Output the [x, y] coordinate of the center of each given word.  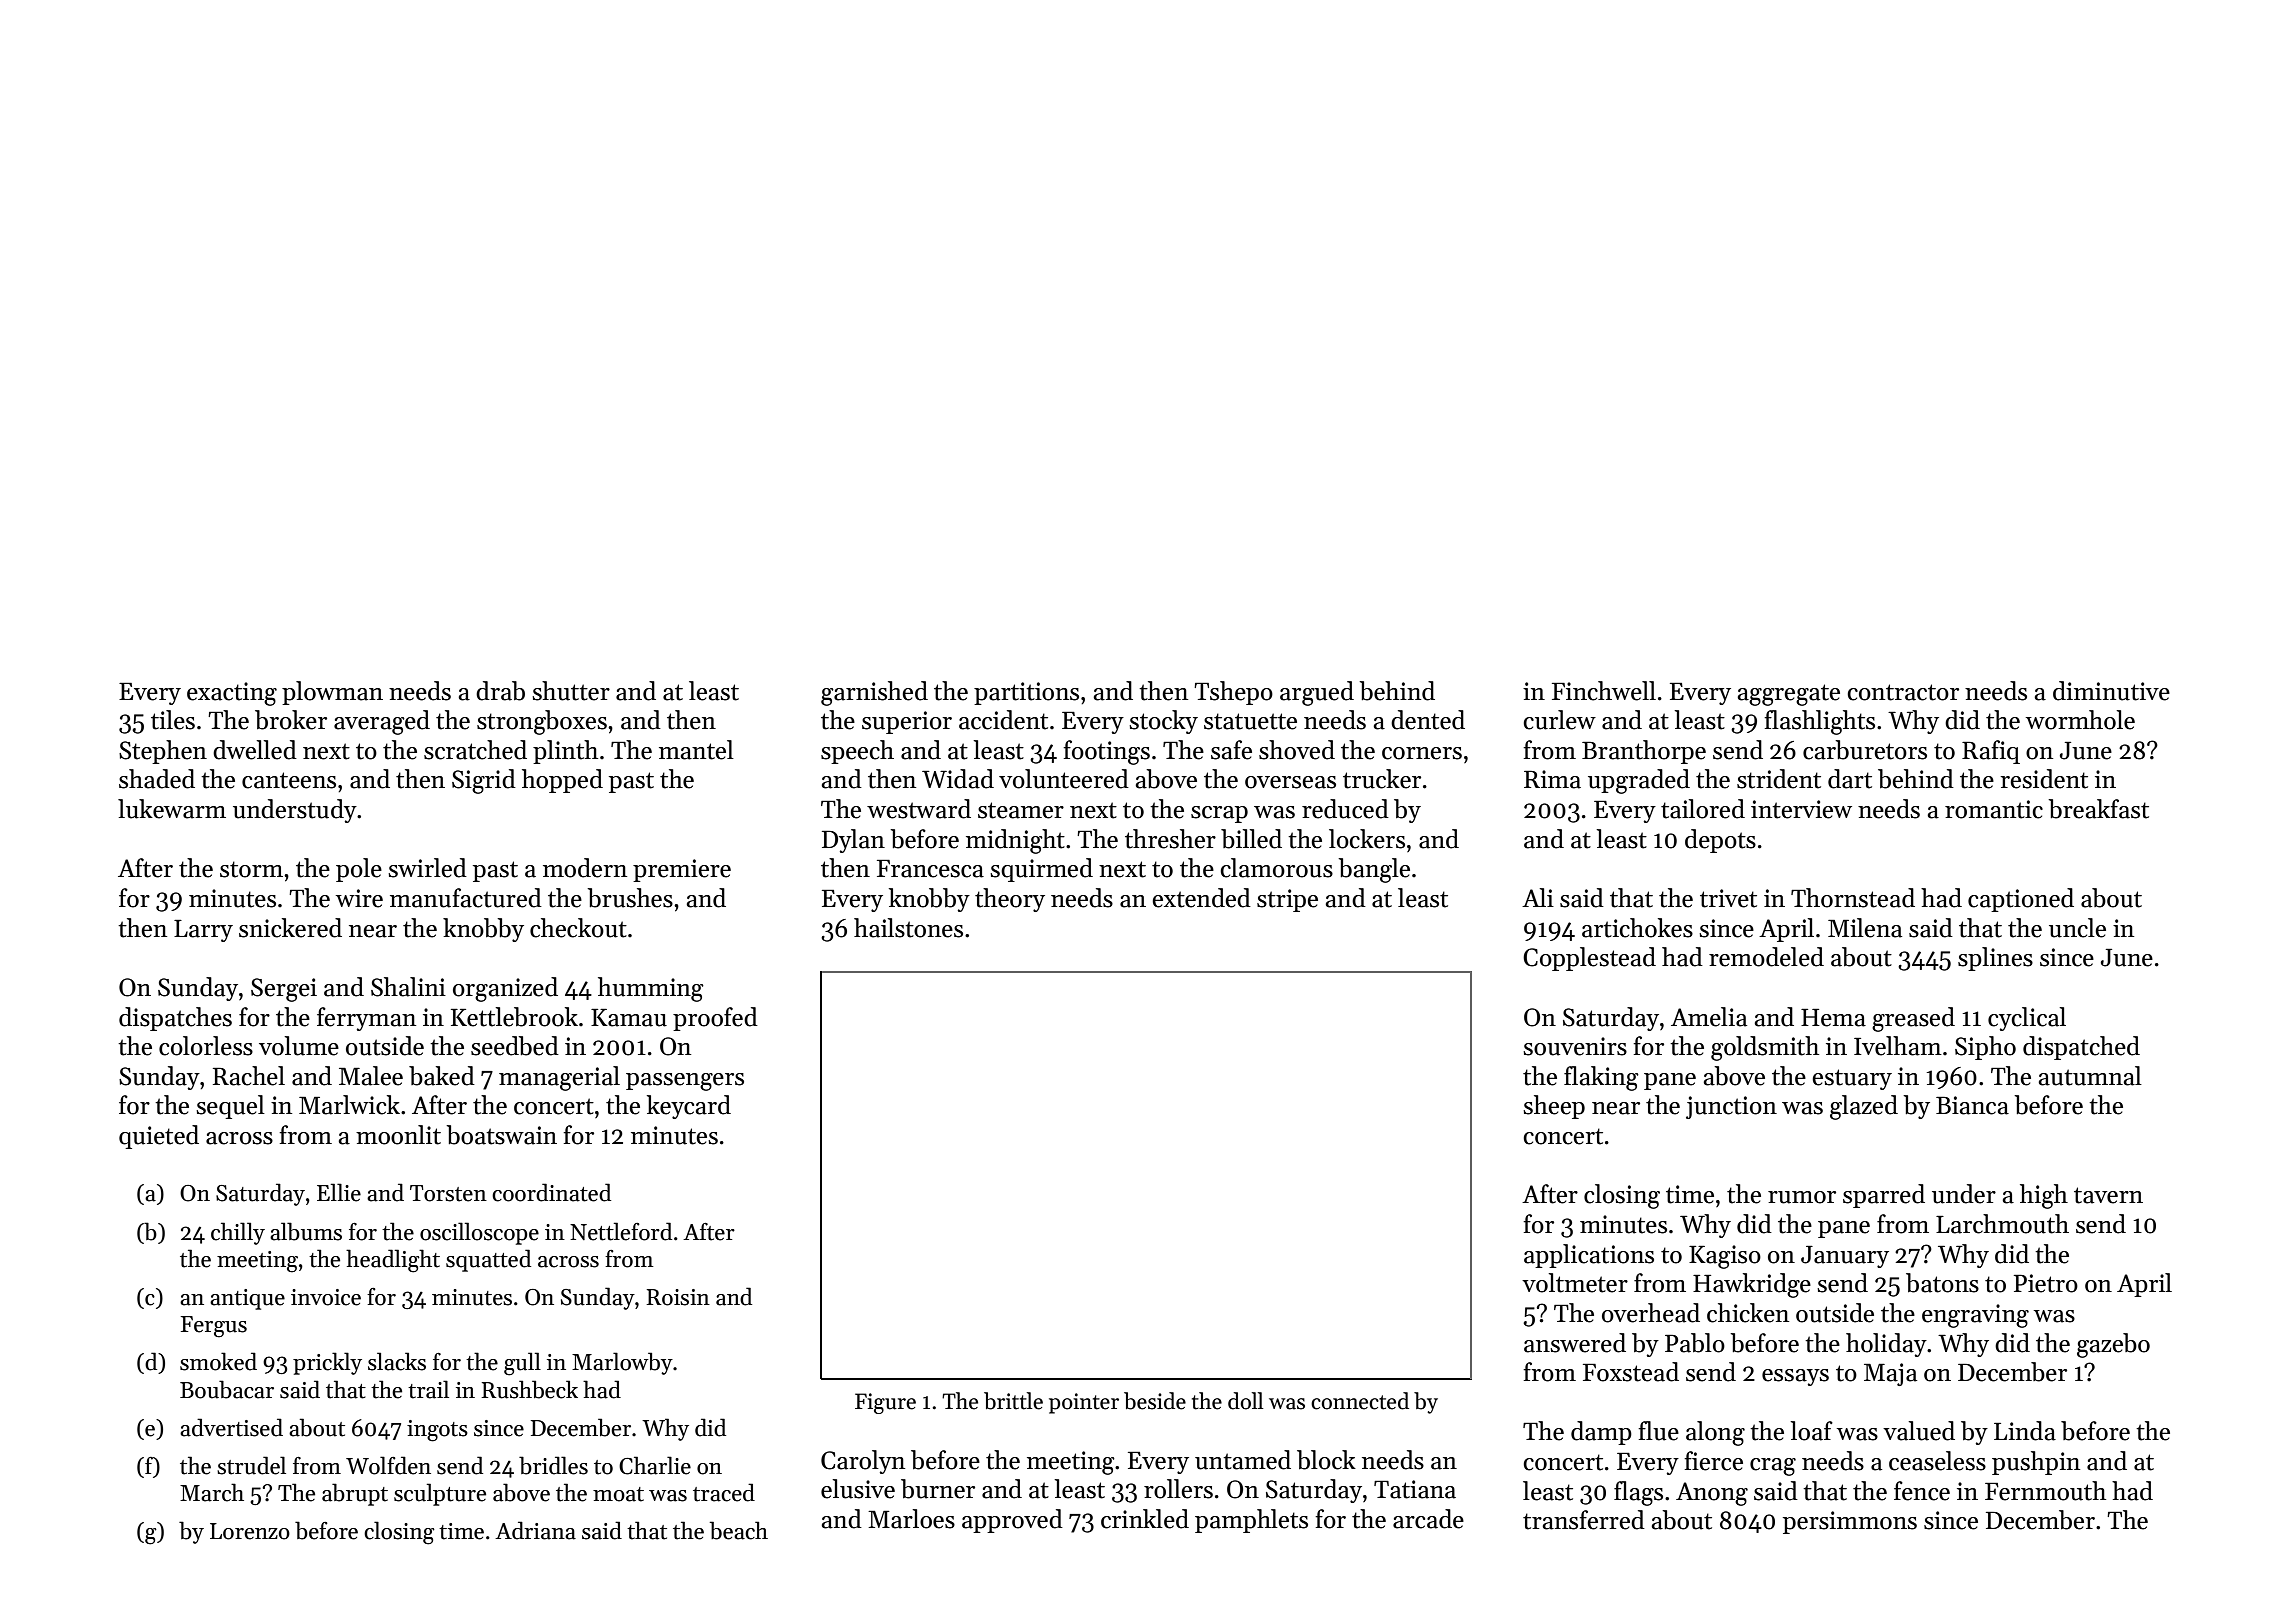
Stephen [163, 752]
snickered [290, 928]
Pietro [2046, 1283]
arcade [1428, 1519]
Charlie [655, 1465]
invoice [326, 1297]
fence [1922, 1491]
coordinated [551, 1192]
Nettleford [621, 1231]
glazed [1864, 1107]
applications [1589, 1256]
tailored [1703, 809]
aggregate [1788, 695]
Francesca [930, 868]
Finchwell [1604, 691]
